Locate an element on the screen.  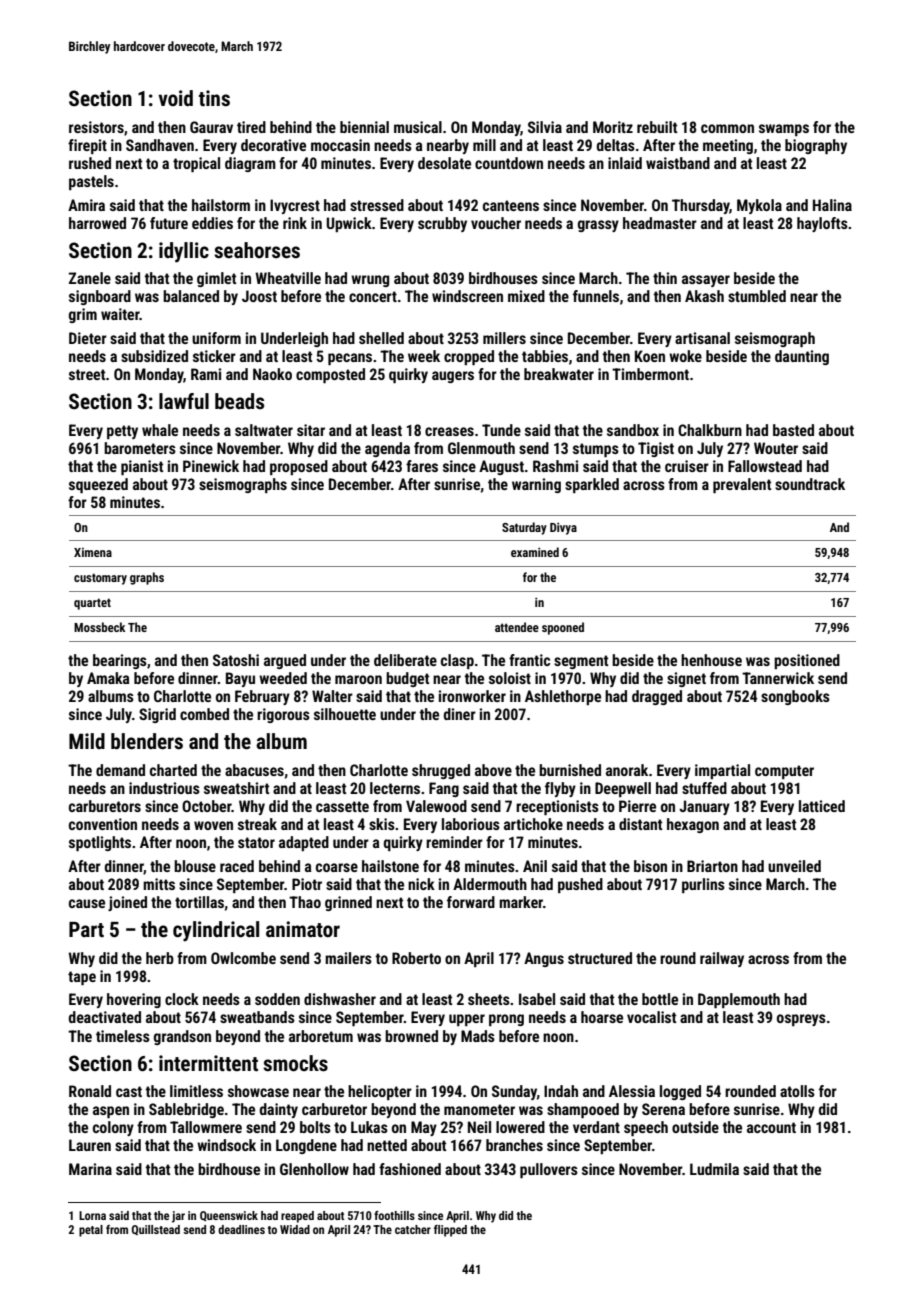
positioned is located at coordinates (807, 661).
